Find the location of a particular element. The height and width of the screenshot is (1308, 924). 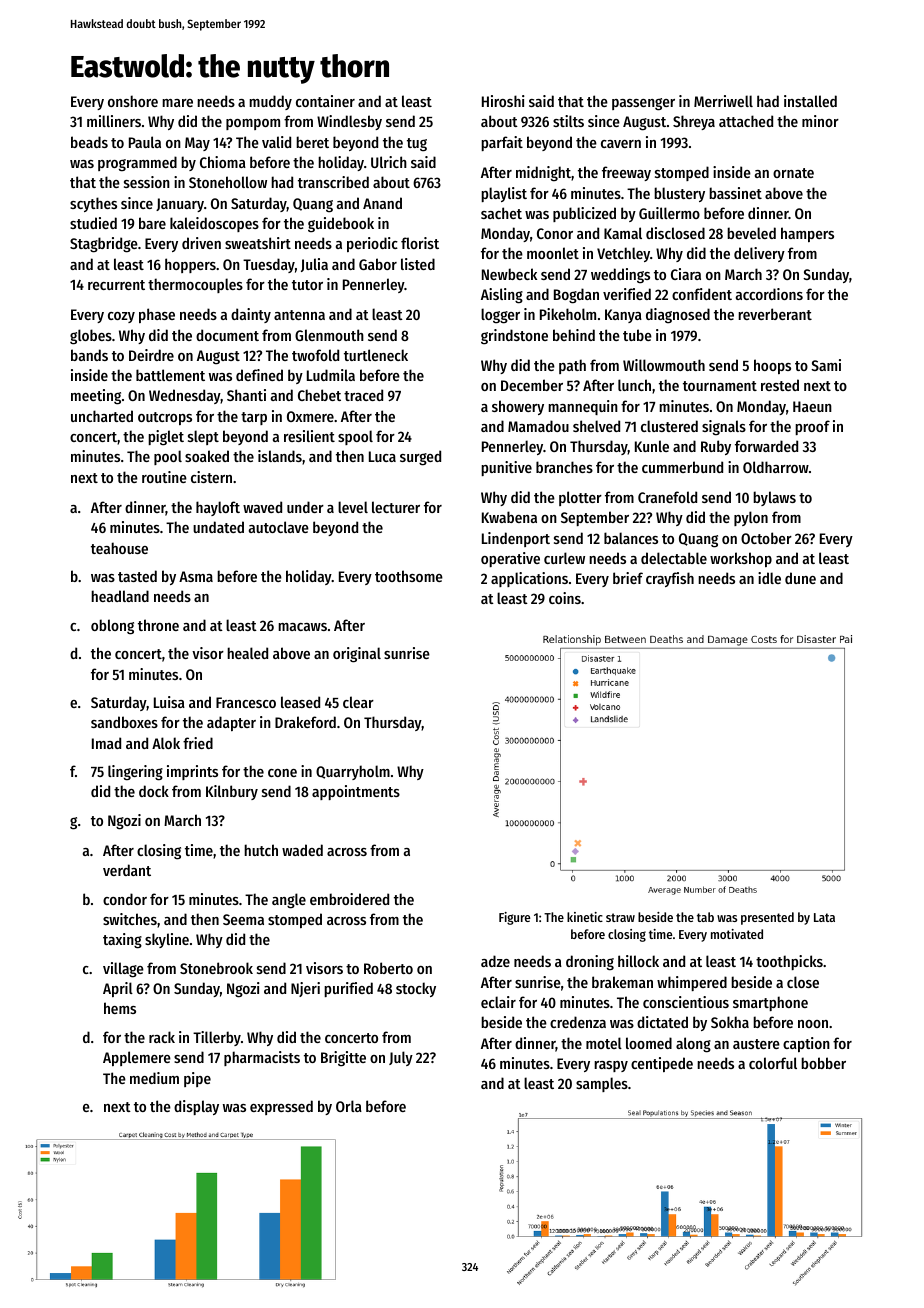

kinetic is located at coordinates (585, 917).
